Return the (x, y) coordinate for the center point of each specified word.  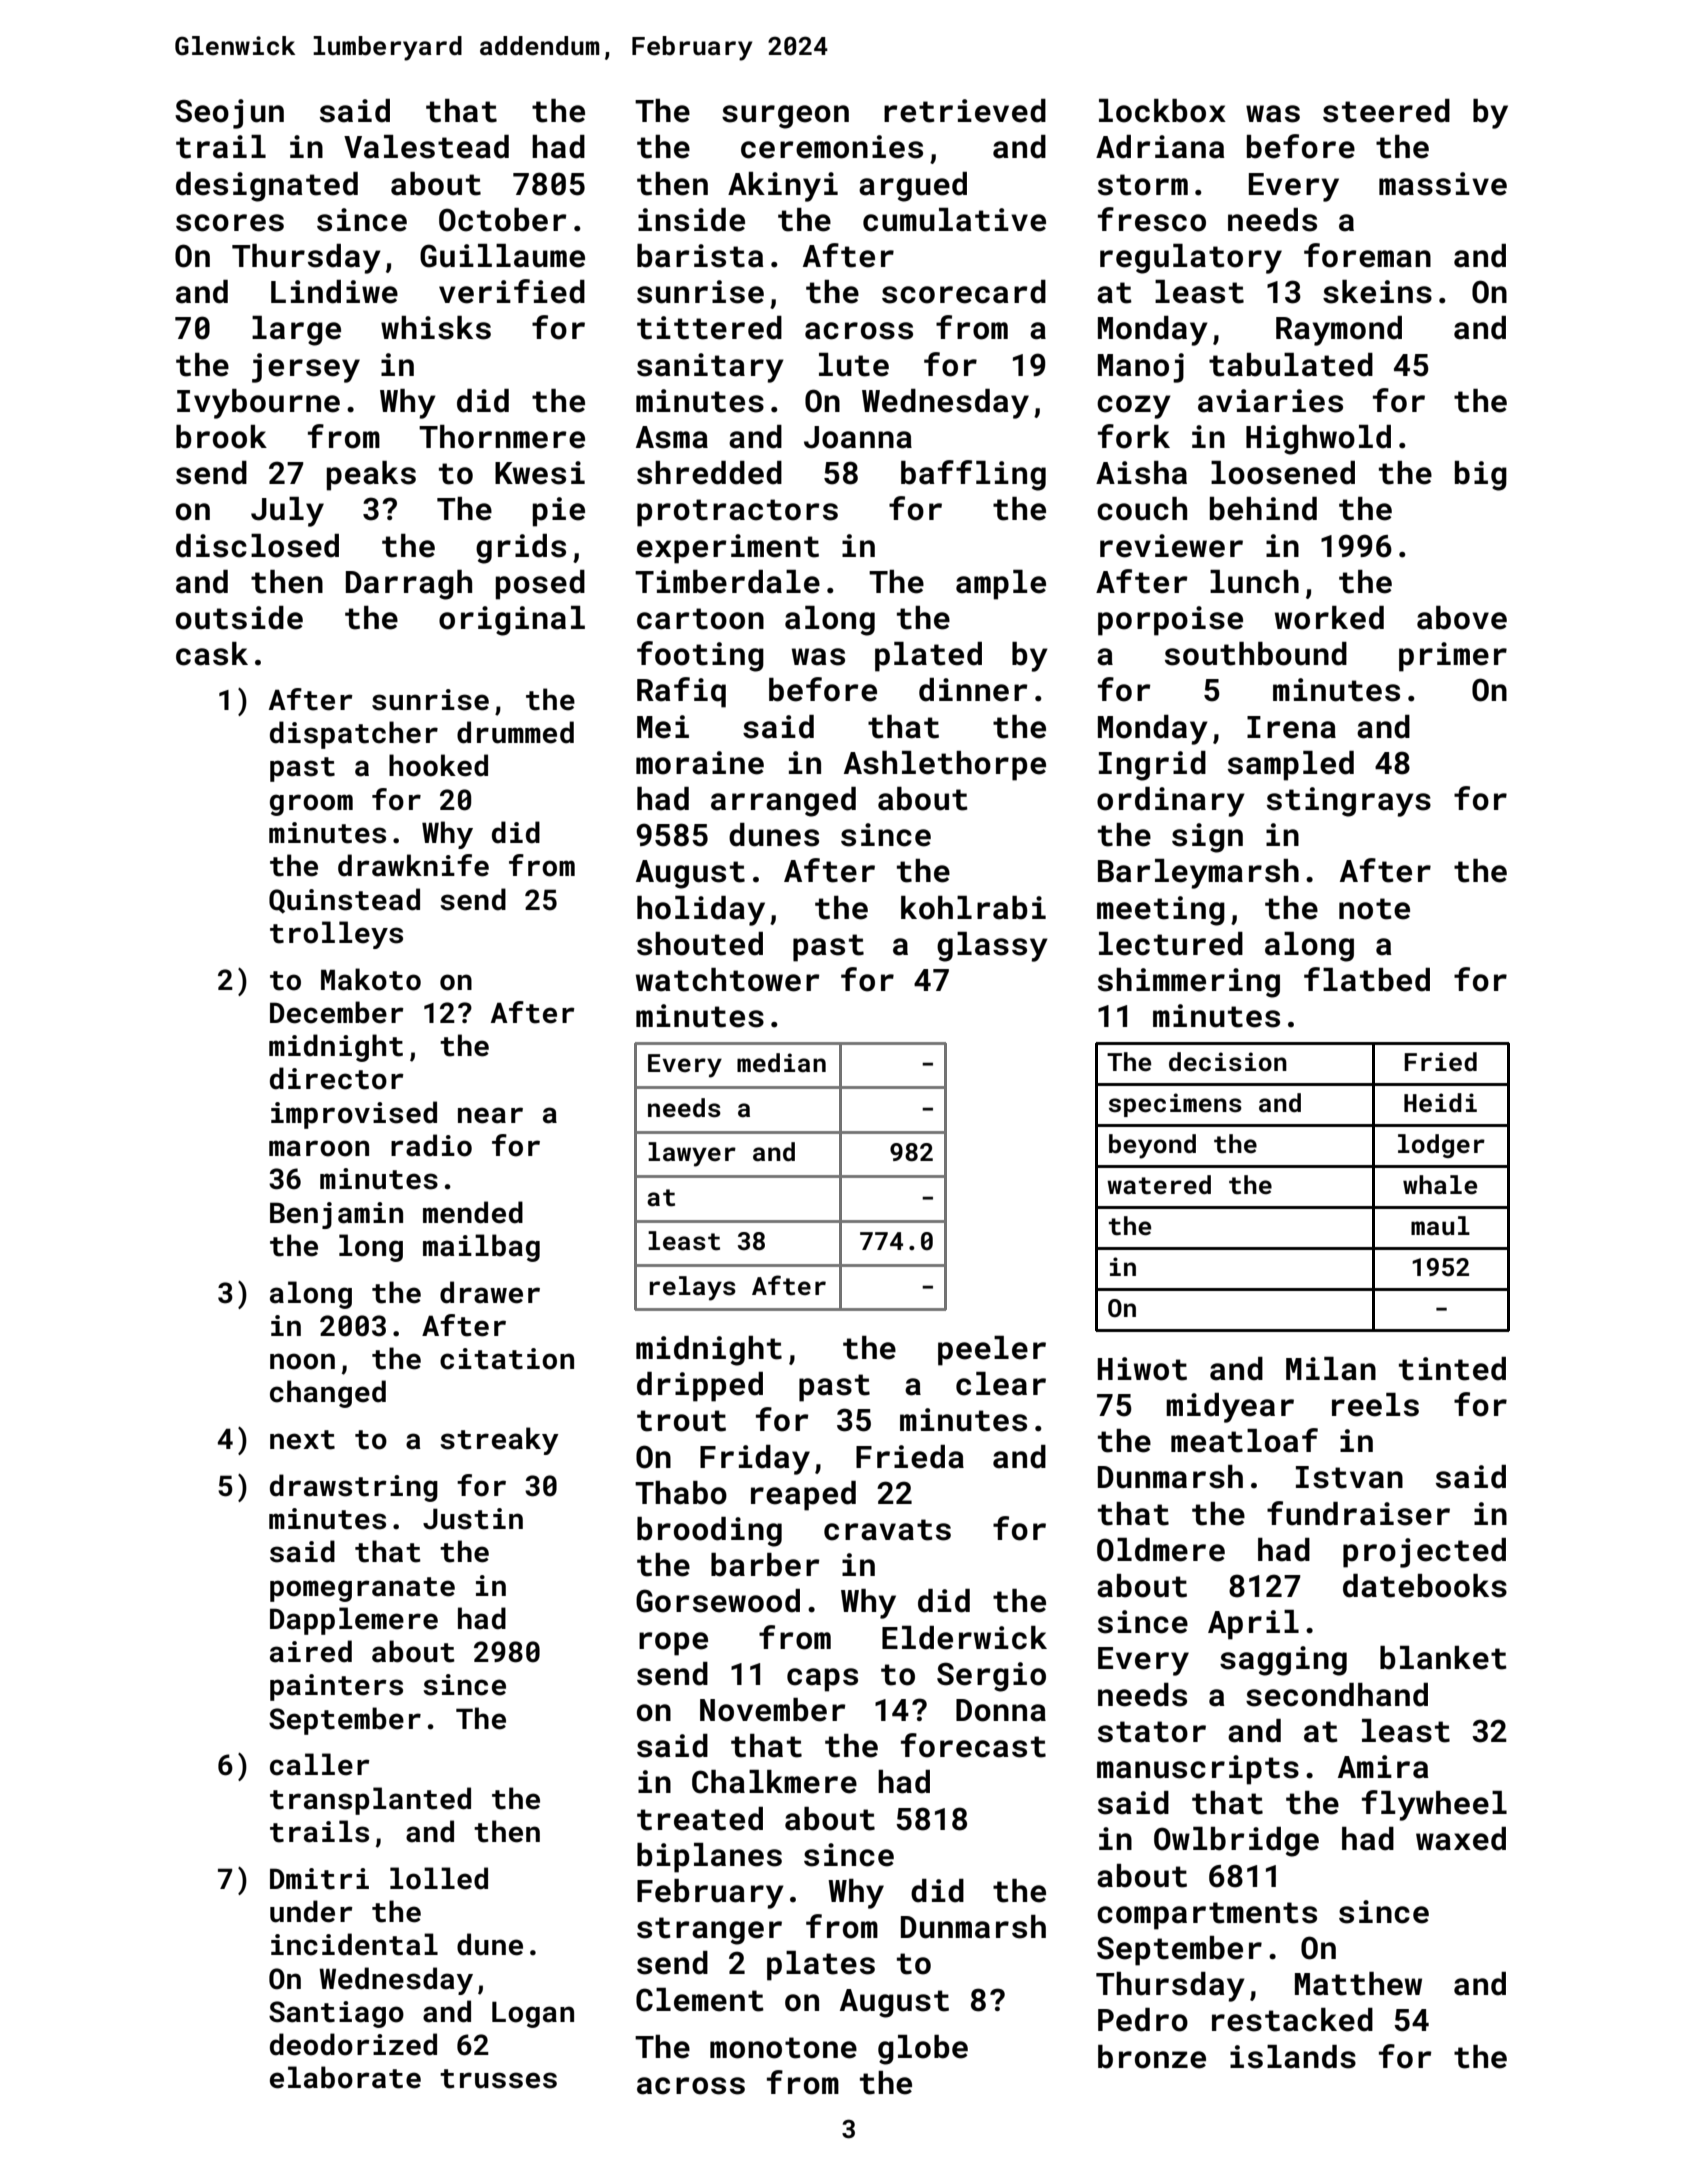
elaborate (345, 2077)
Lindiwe (334, 292)
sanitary (710, 368)
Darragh (409, 585)
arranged (783, 802)
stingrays (1349, 802)
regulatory (1191, 259)
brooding (709, 1532)
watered (1159, 1185)
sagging (1283, 1661)
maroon (319, 1148)
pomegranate (362, 1589)
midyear (1230, 1408)
